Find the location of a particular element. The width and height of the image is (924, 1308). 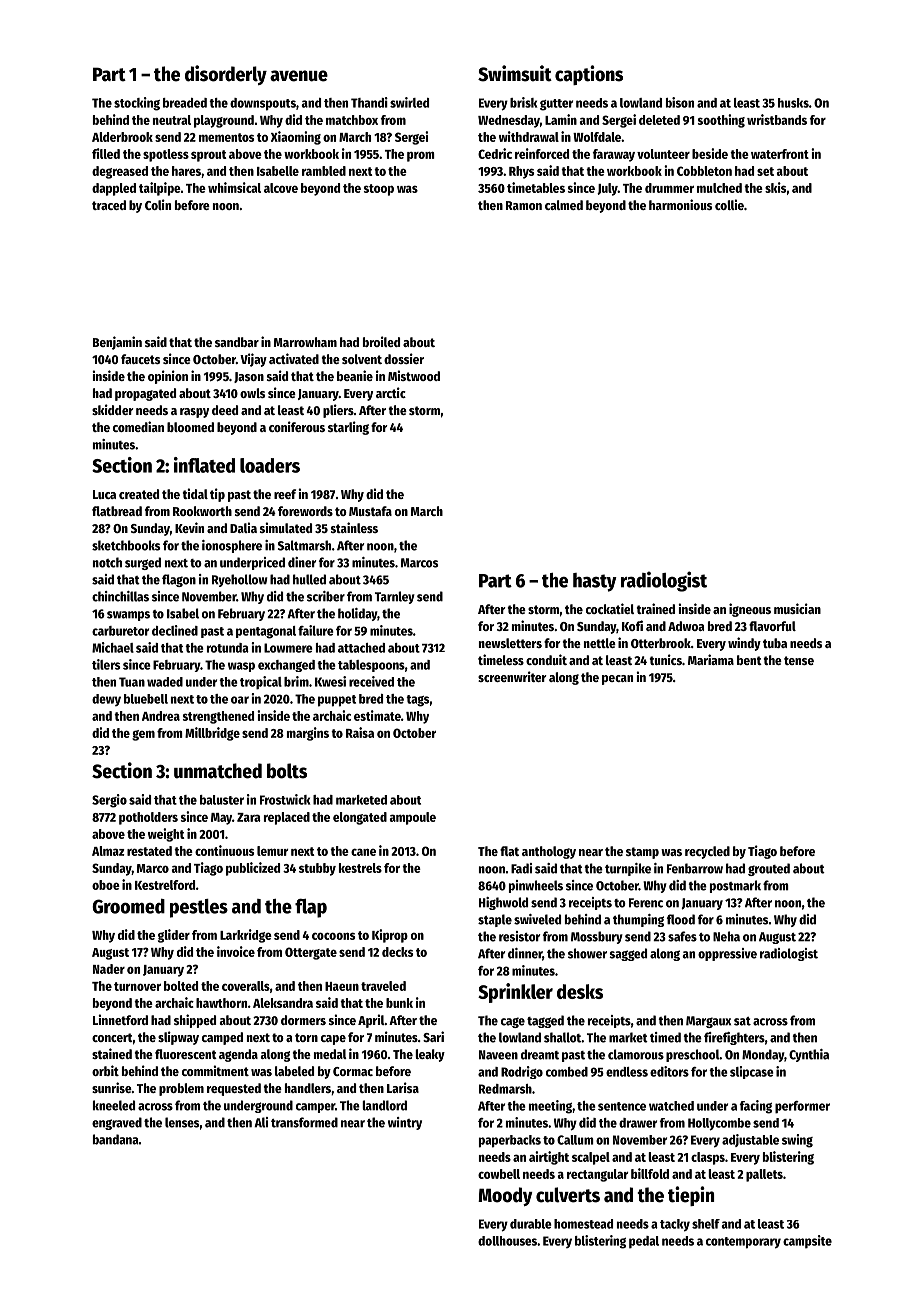

husks is located at coordinates (793, 103).
